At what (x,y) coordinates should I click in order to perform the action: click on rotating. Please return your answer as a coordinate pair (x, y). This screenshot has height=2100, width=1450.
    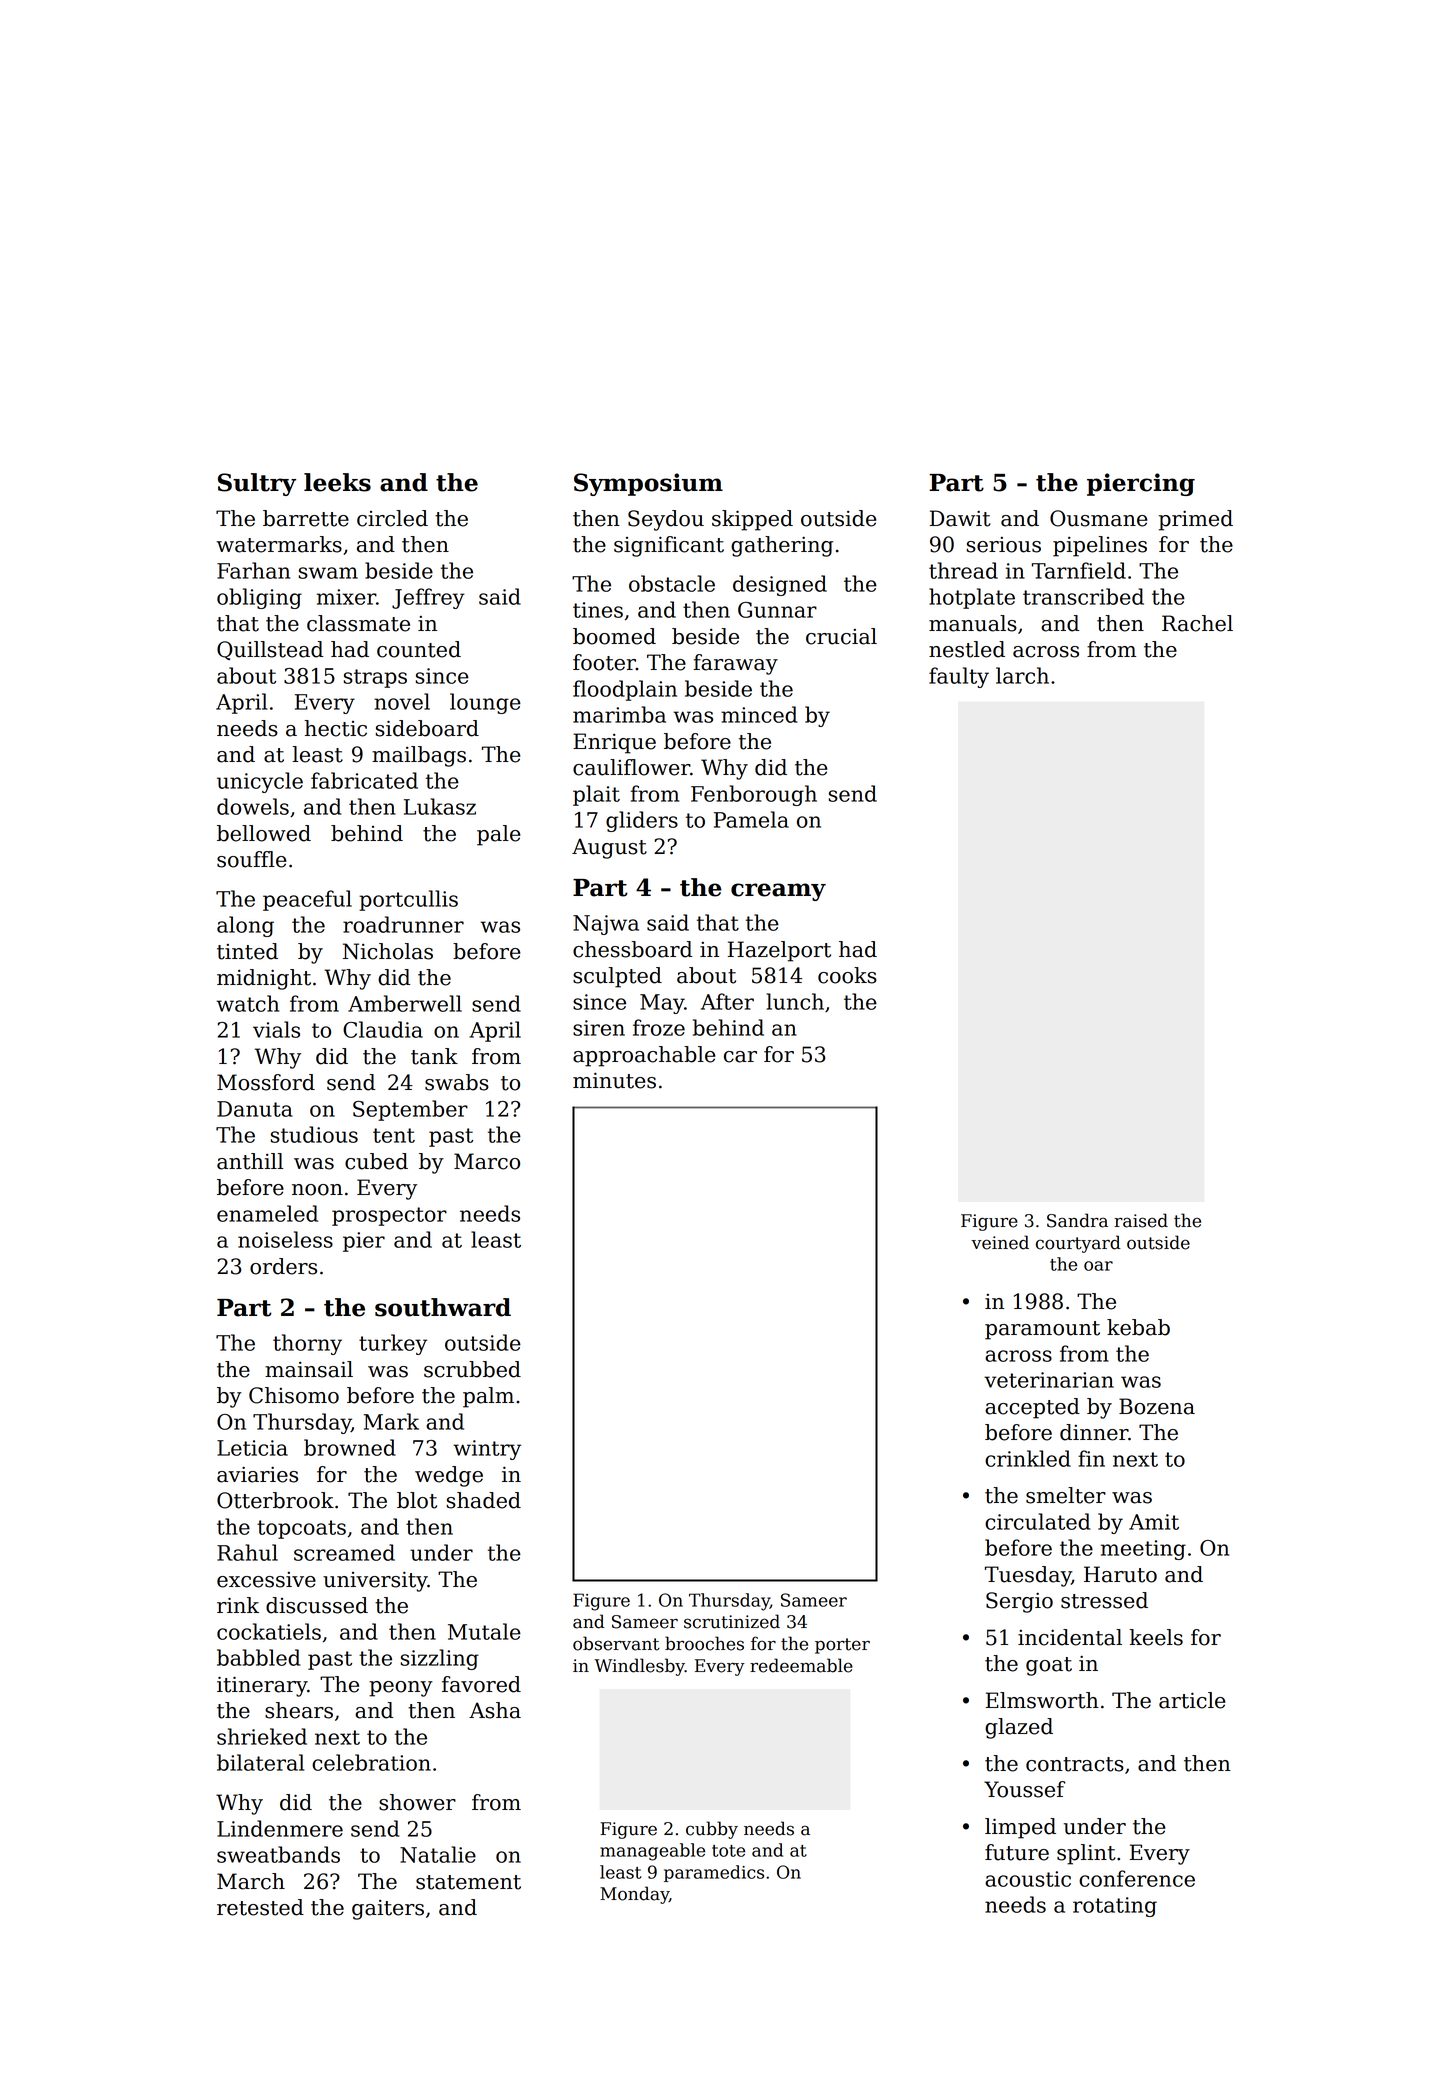
    Looking at the image, I should click on (1115, 1907).
